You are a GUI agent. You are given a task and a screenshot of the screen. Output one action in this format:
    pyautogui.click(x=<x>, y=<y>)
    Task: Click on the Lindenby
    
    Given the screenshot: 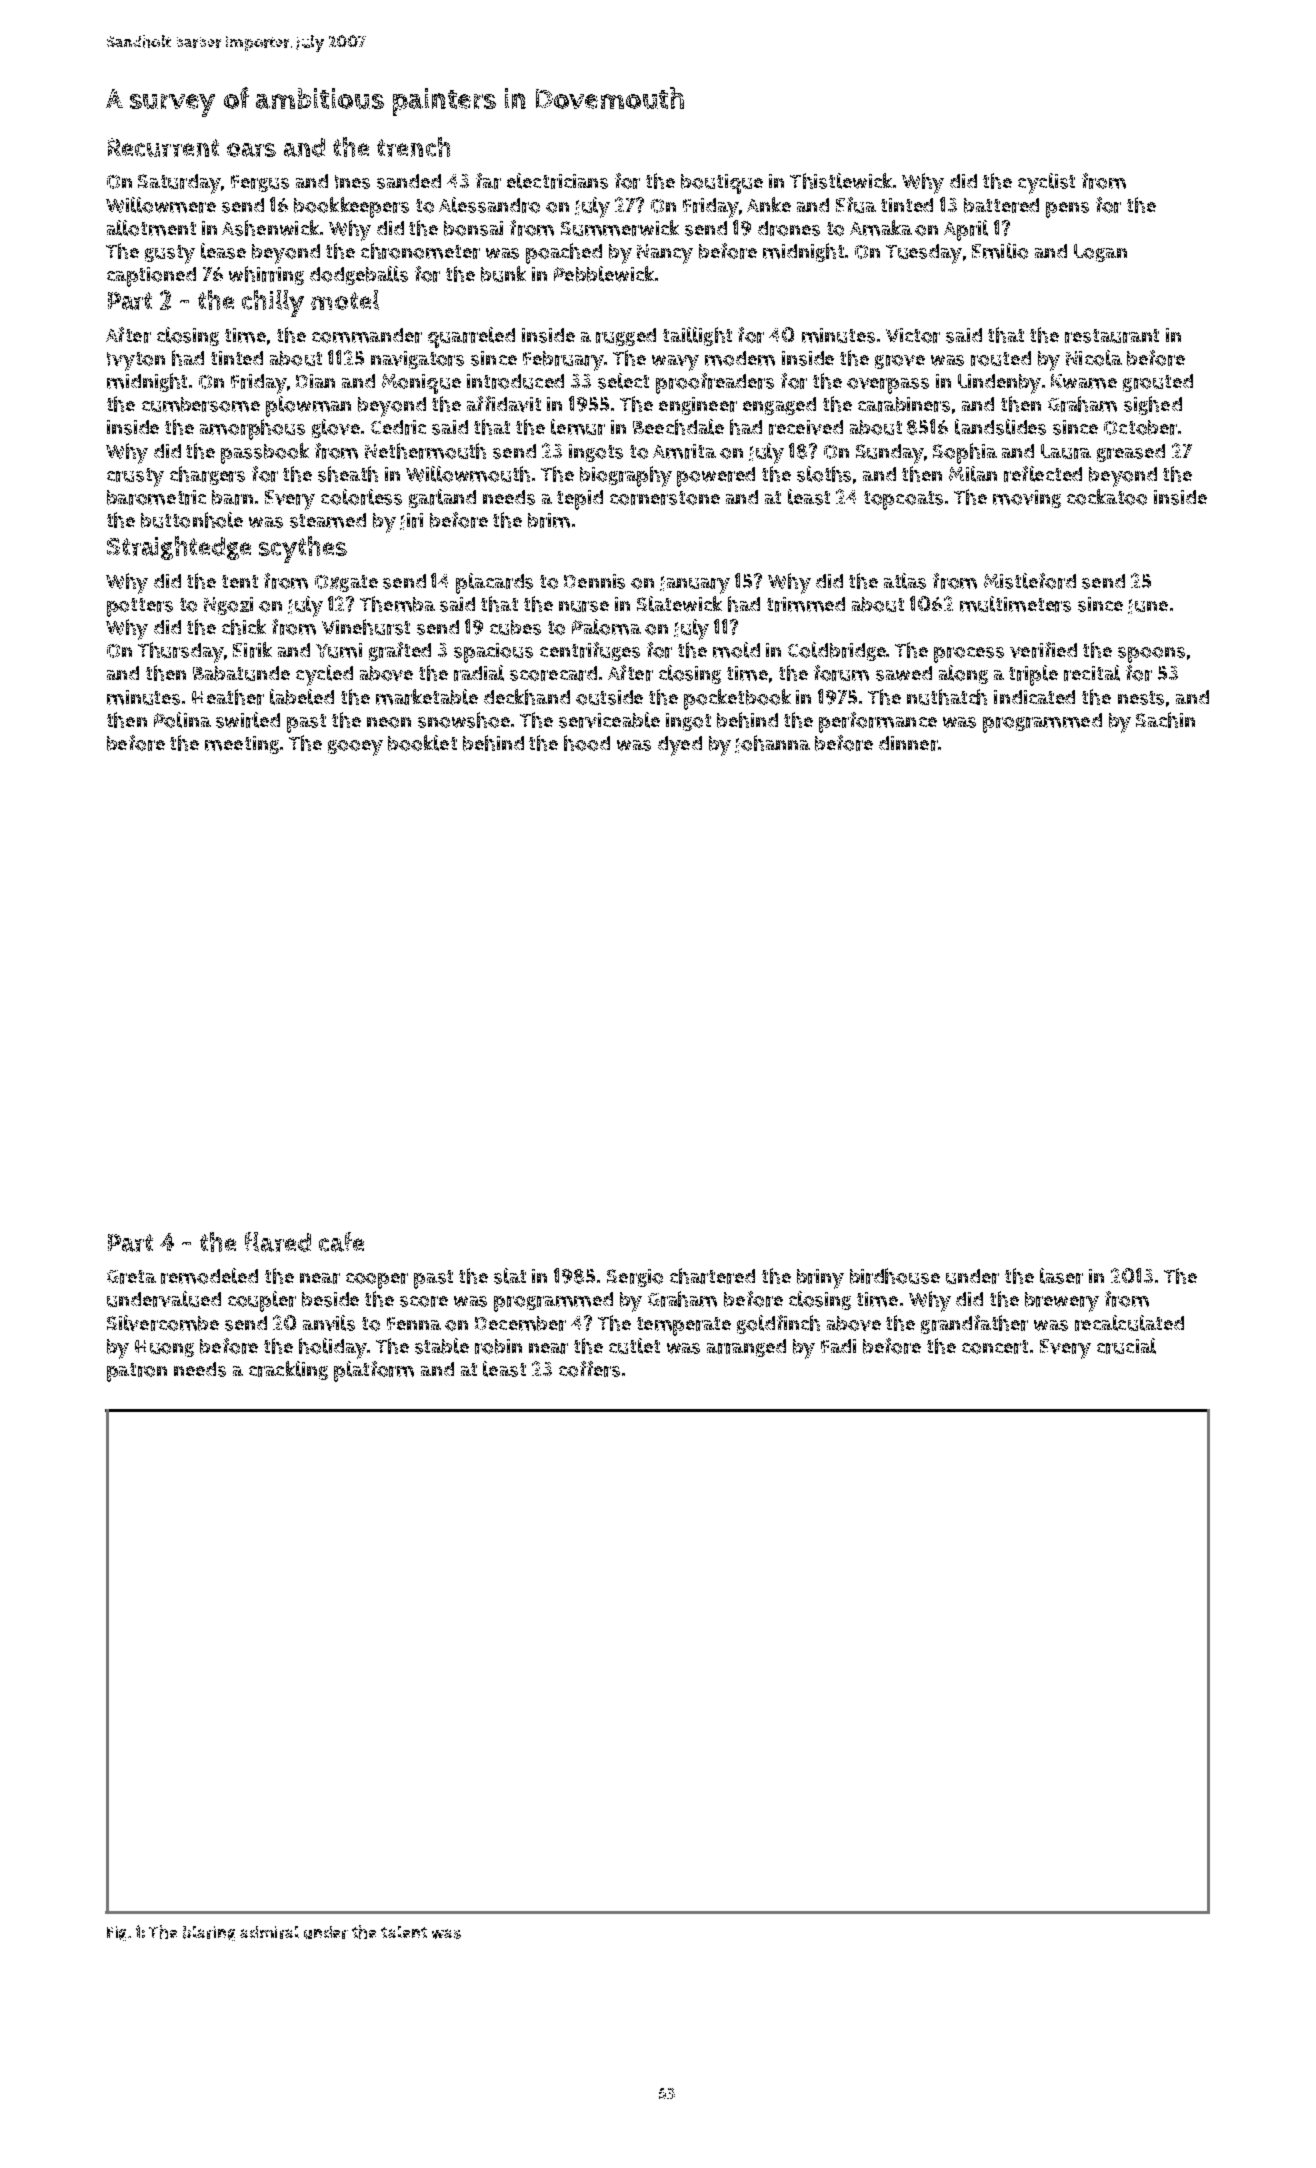 What is the action you would take?
    pyautogui.click(x=999, y=384)
